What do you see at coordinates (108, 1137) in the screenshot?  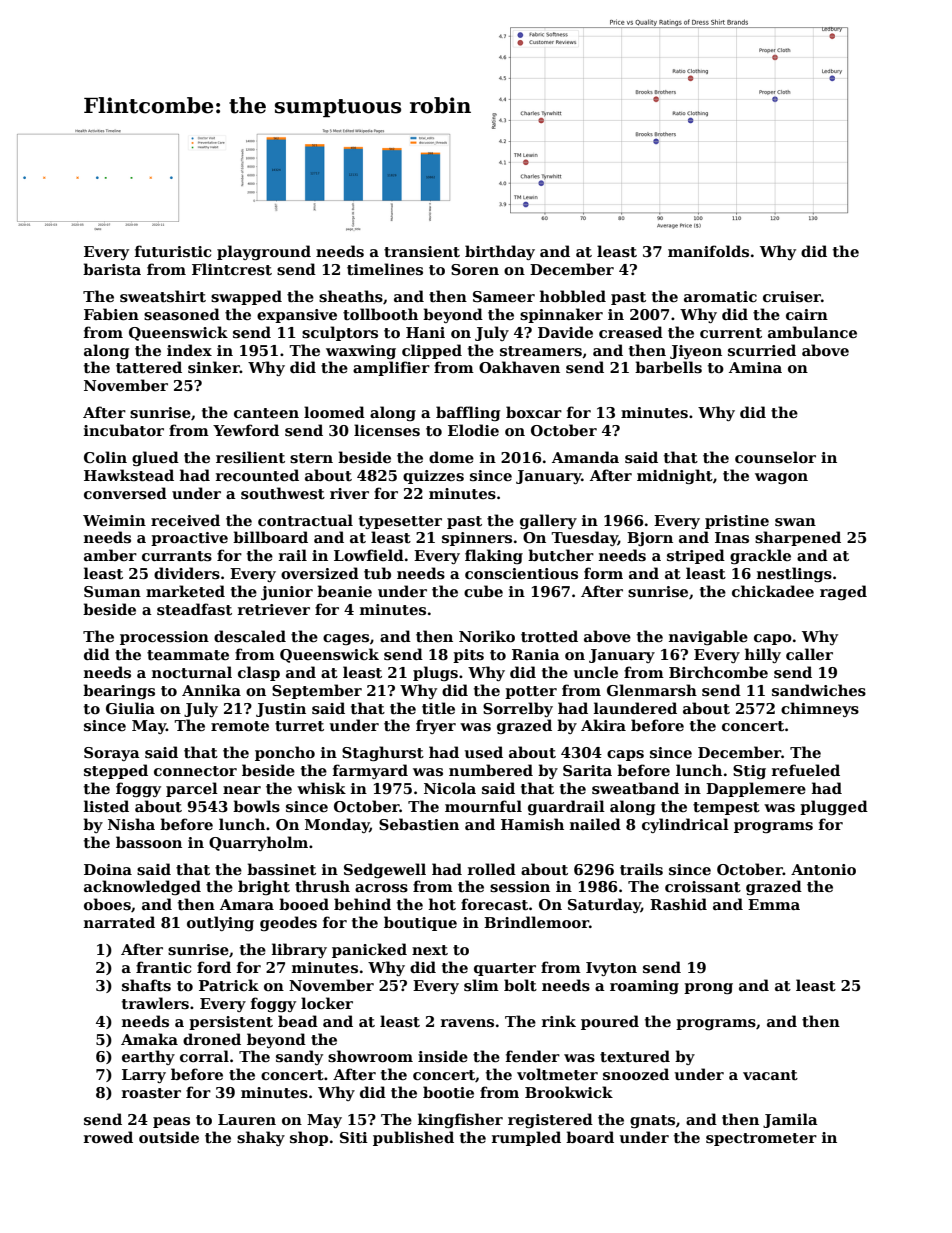 I see `rowed` at bounding box center [108, 1137].
